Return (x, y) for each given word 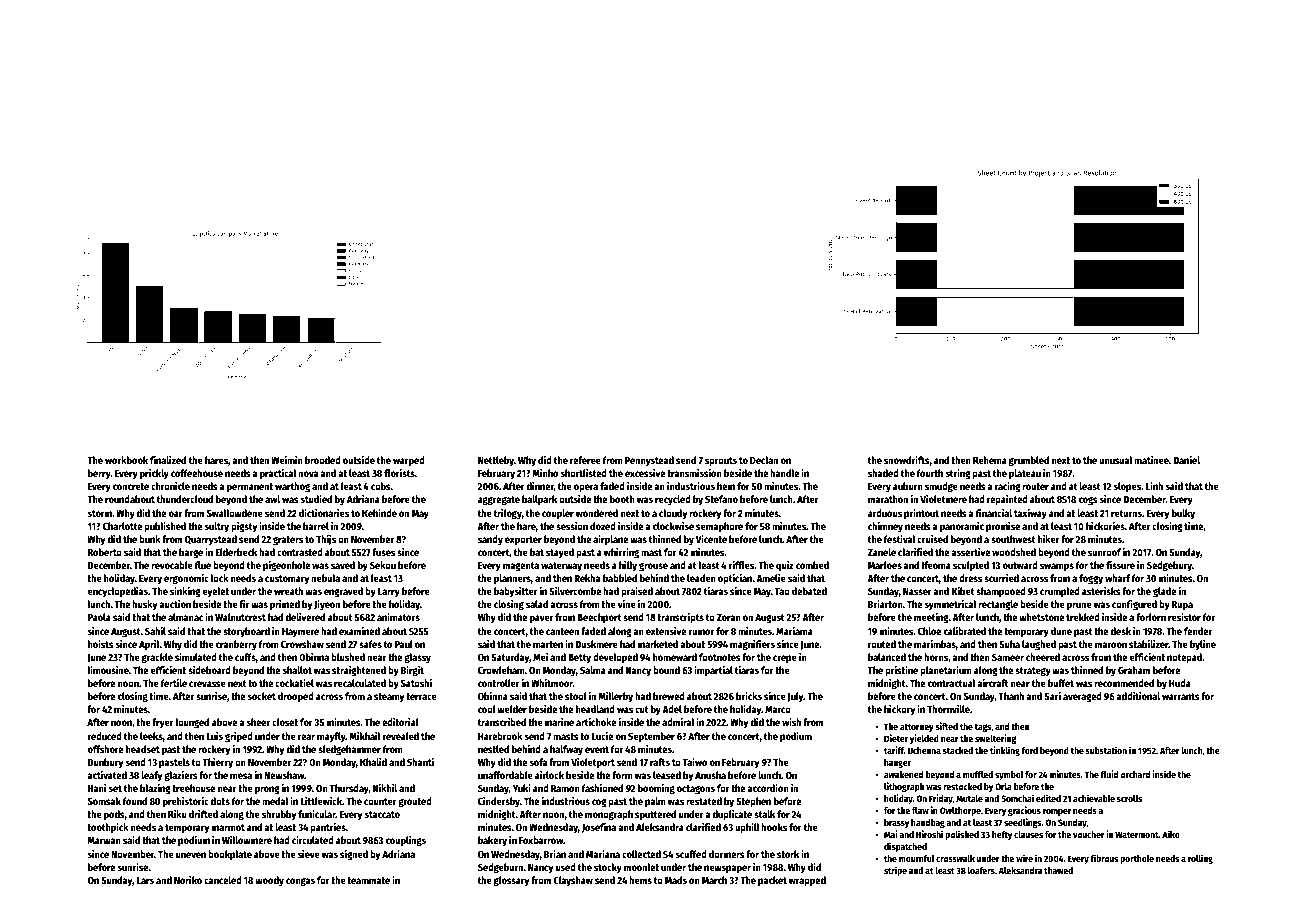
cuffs (245, 657)
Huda (1180, 683)
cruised (932, 539)
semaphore (719, 527)
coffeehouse (197, 473)
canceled (223, 880)
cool (487, 709)
